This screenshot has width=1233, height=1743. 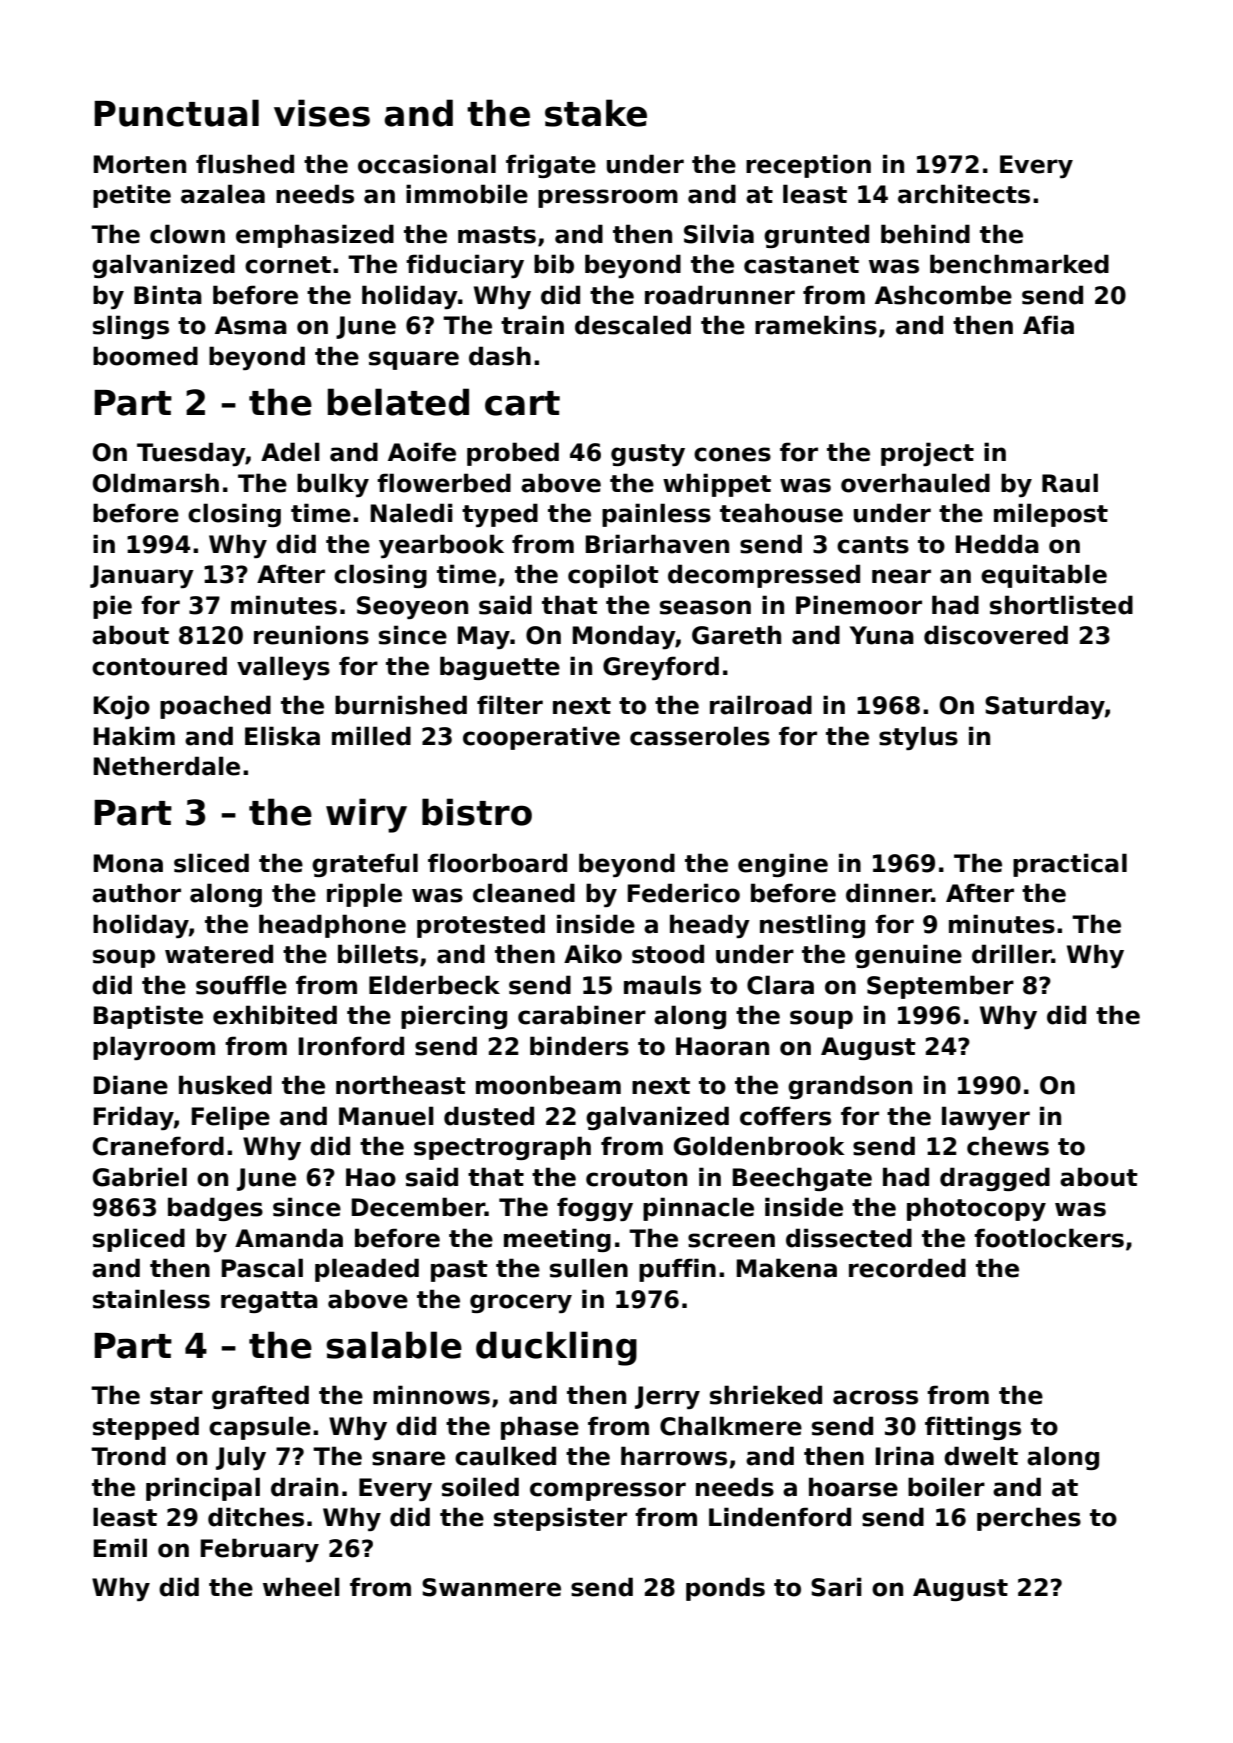 I want to click on architects, so click(x=964, y=194).
